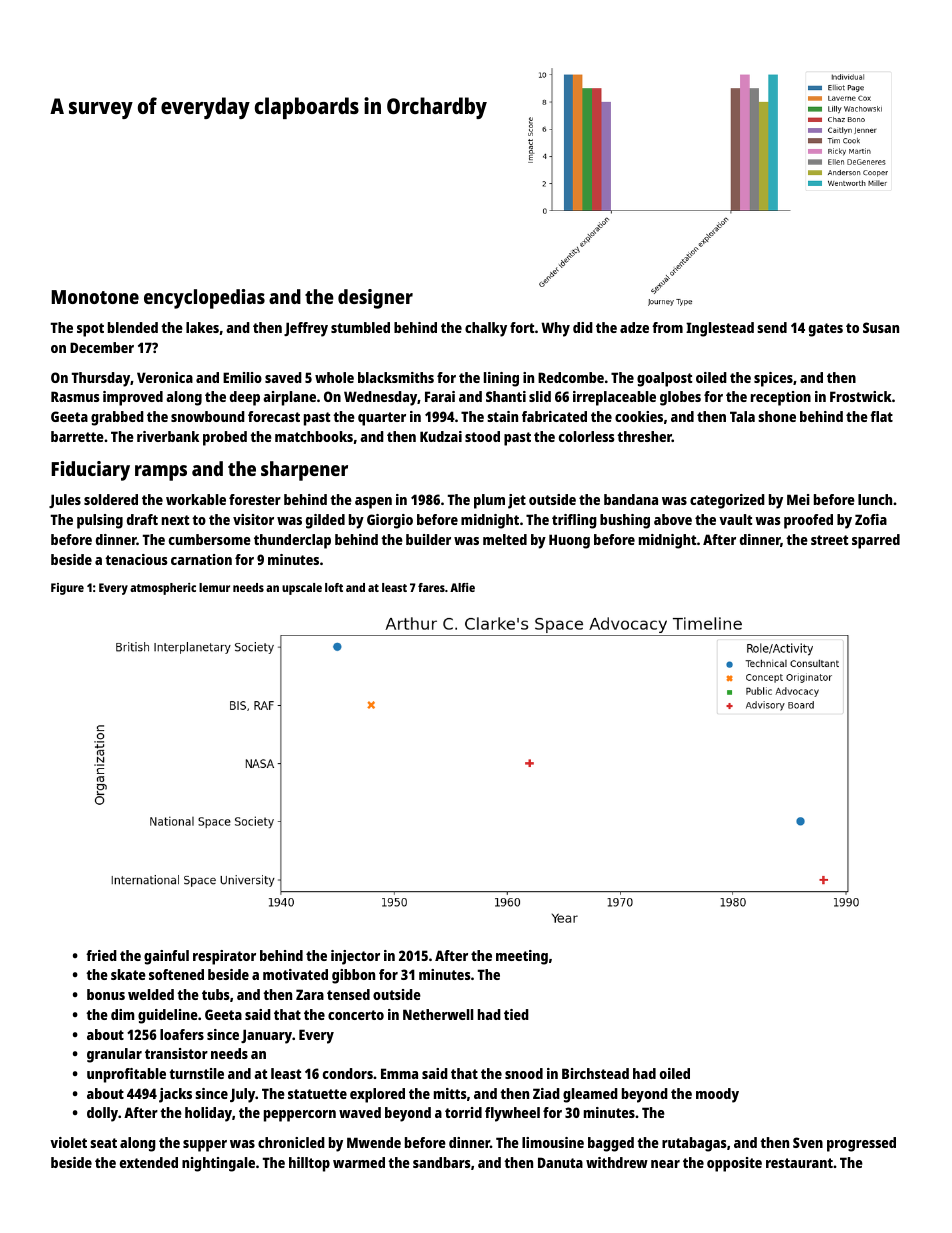  Describe the element at coordinates (163, 589) in the image. I see `atmospheric` at that location.
